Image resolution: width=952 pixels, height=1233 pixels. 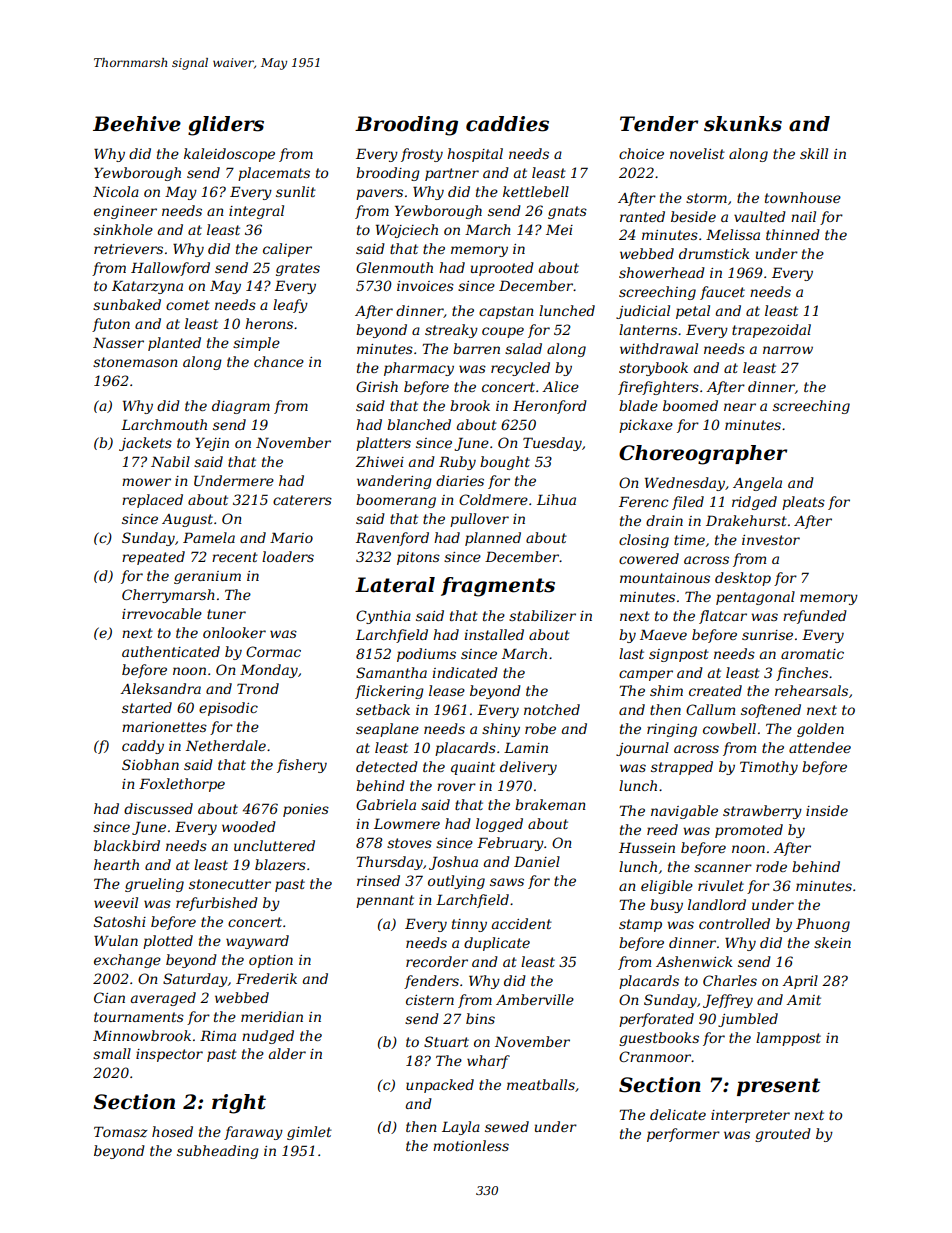 What do you see at coordinates (552, 444) in the screenshot?
I see `Tuesday` at bounding box center [552, 444].
